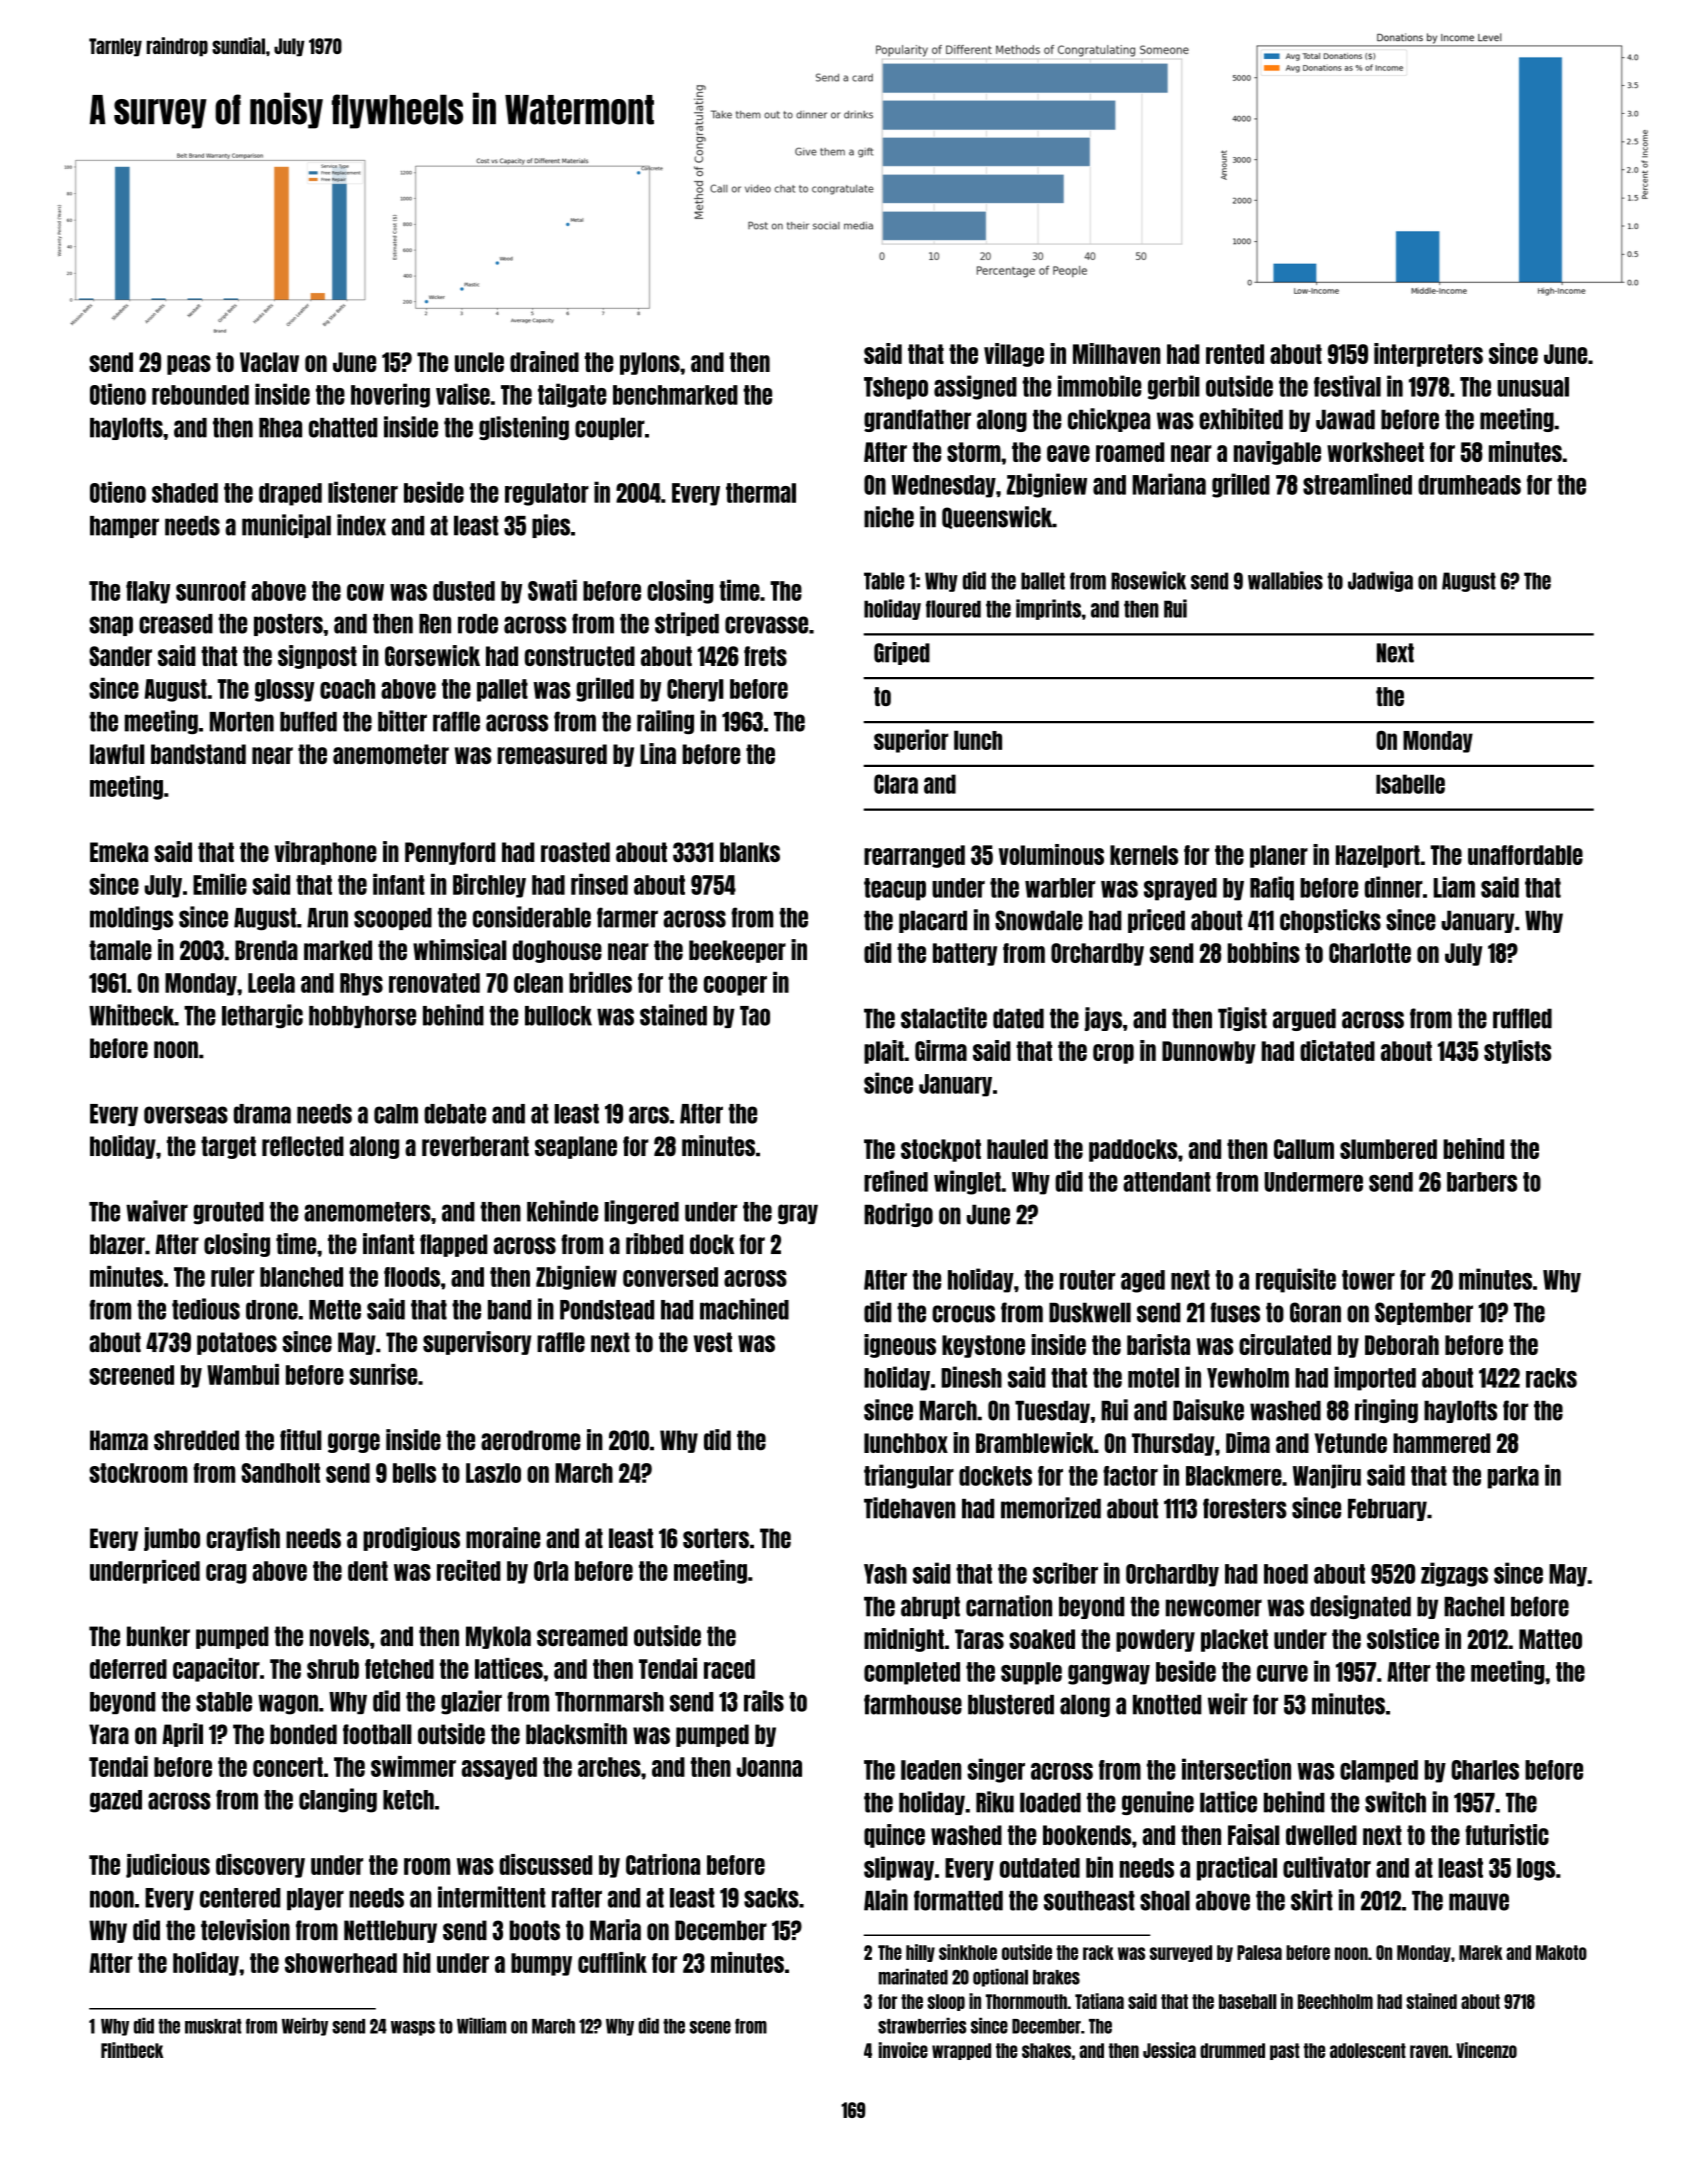  I want to click on moraine, so click(503, 1538).
